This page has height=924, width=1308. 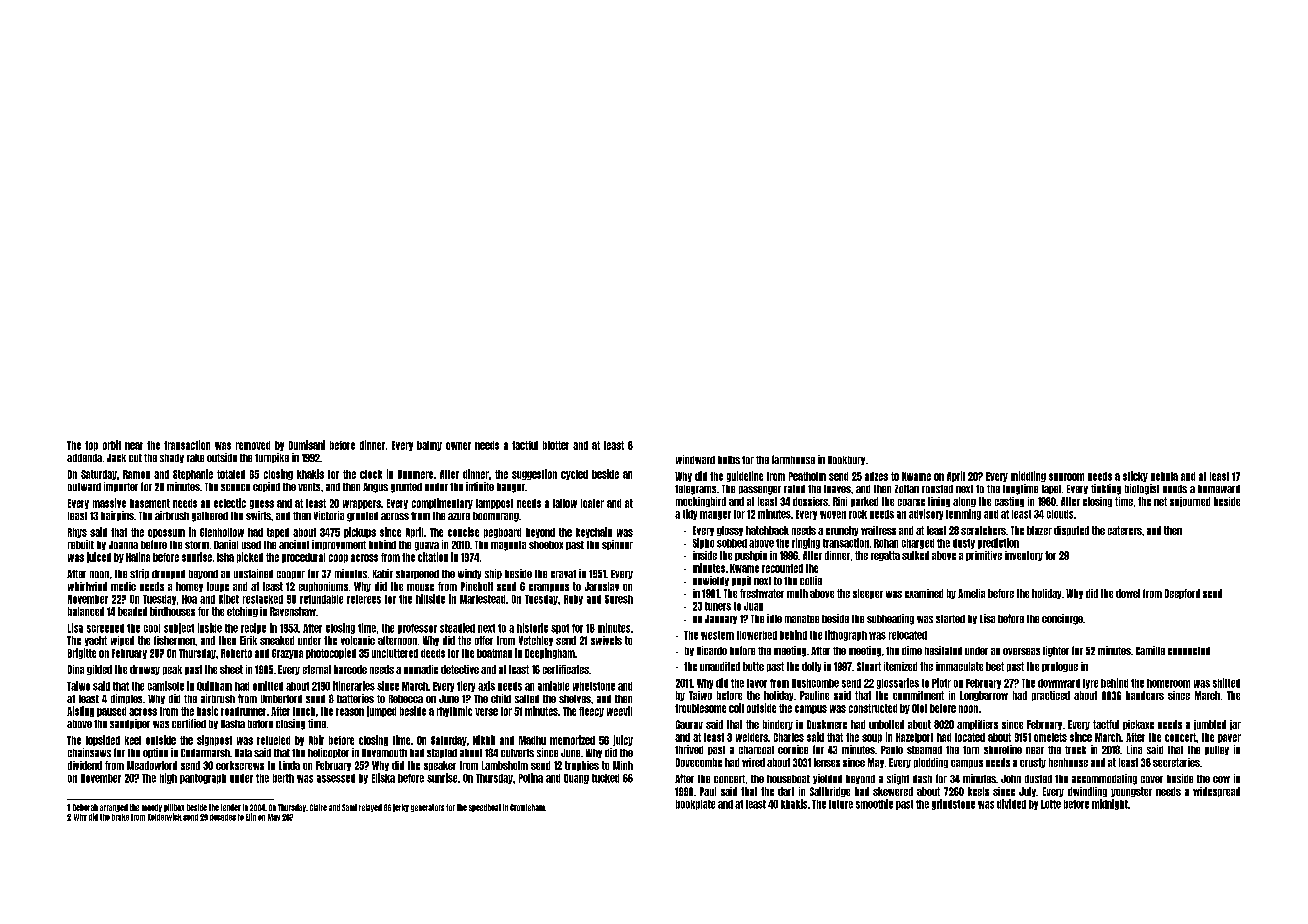 I want to click on handcars, so click(x=1145, y=695).
